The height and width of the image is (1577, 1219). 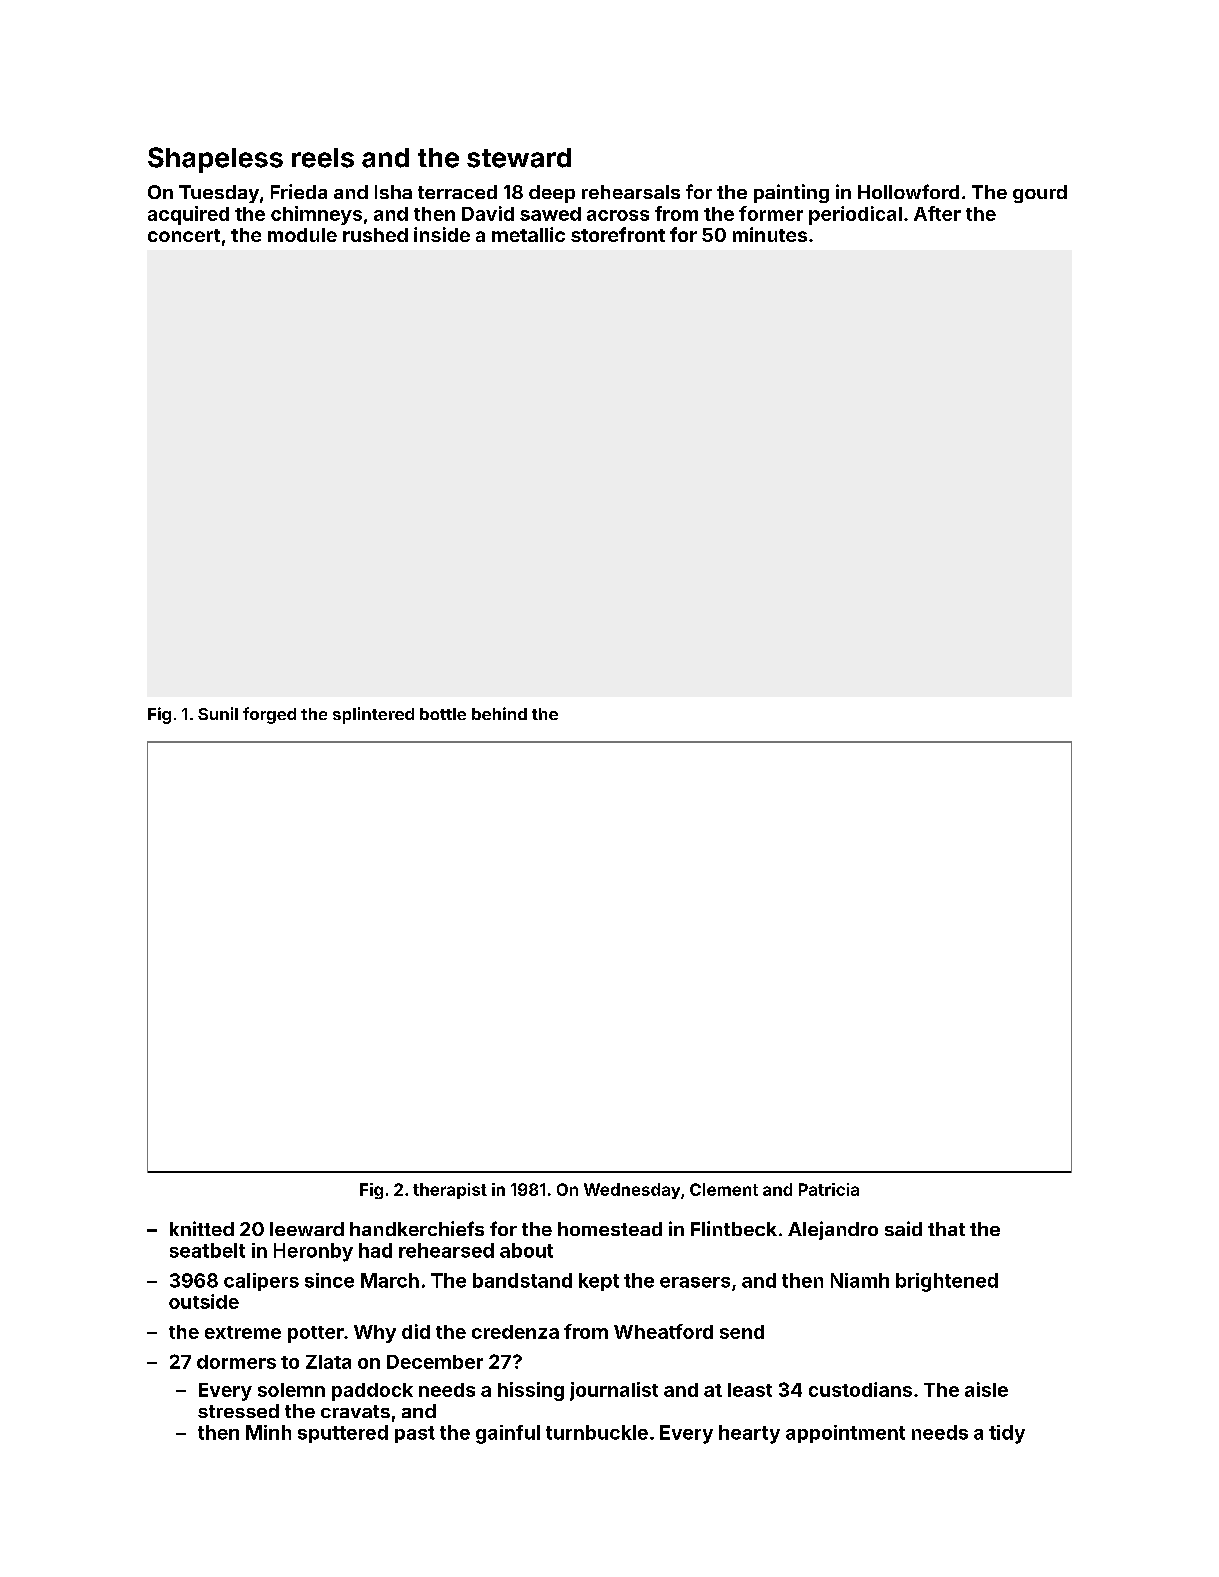 I want to click on behind, so click(x=499, y=713).
